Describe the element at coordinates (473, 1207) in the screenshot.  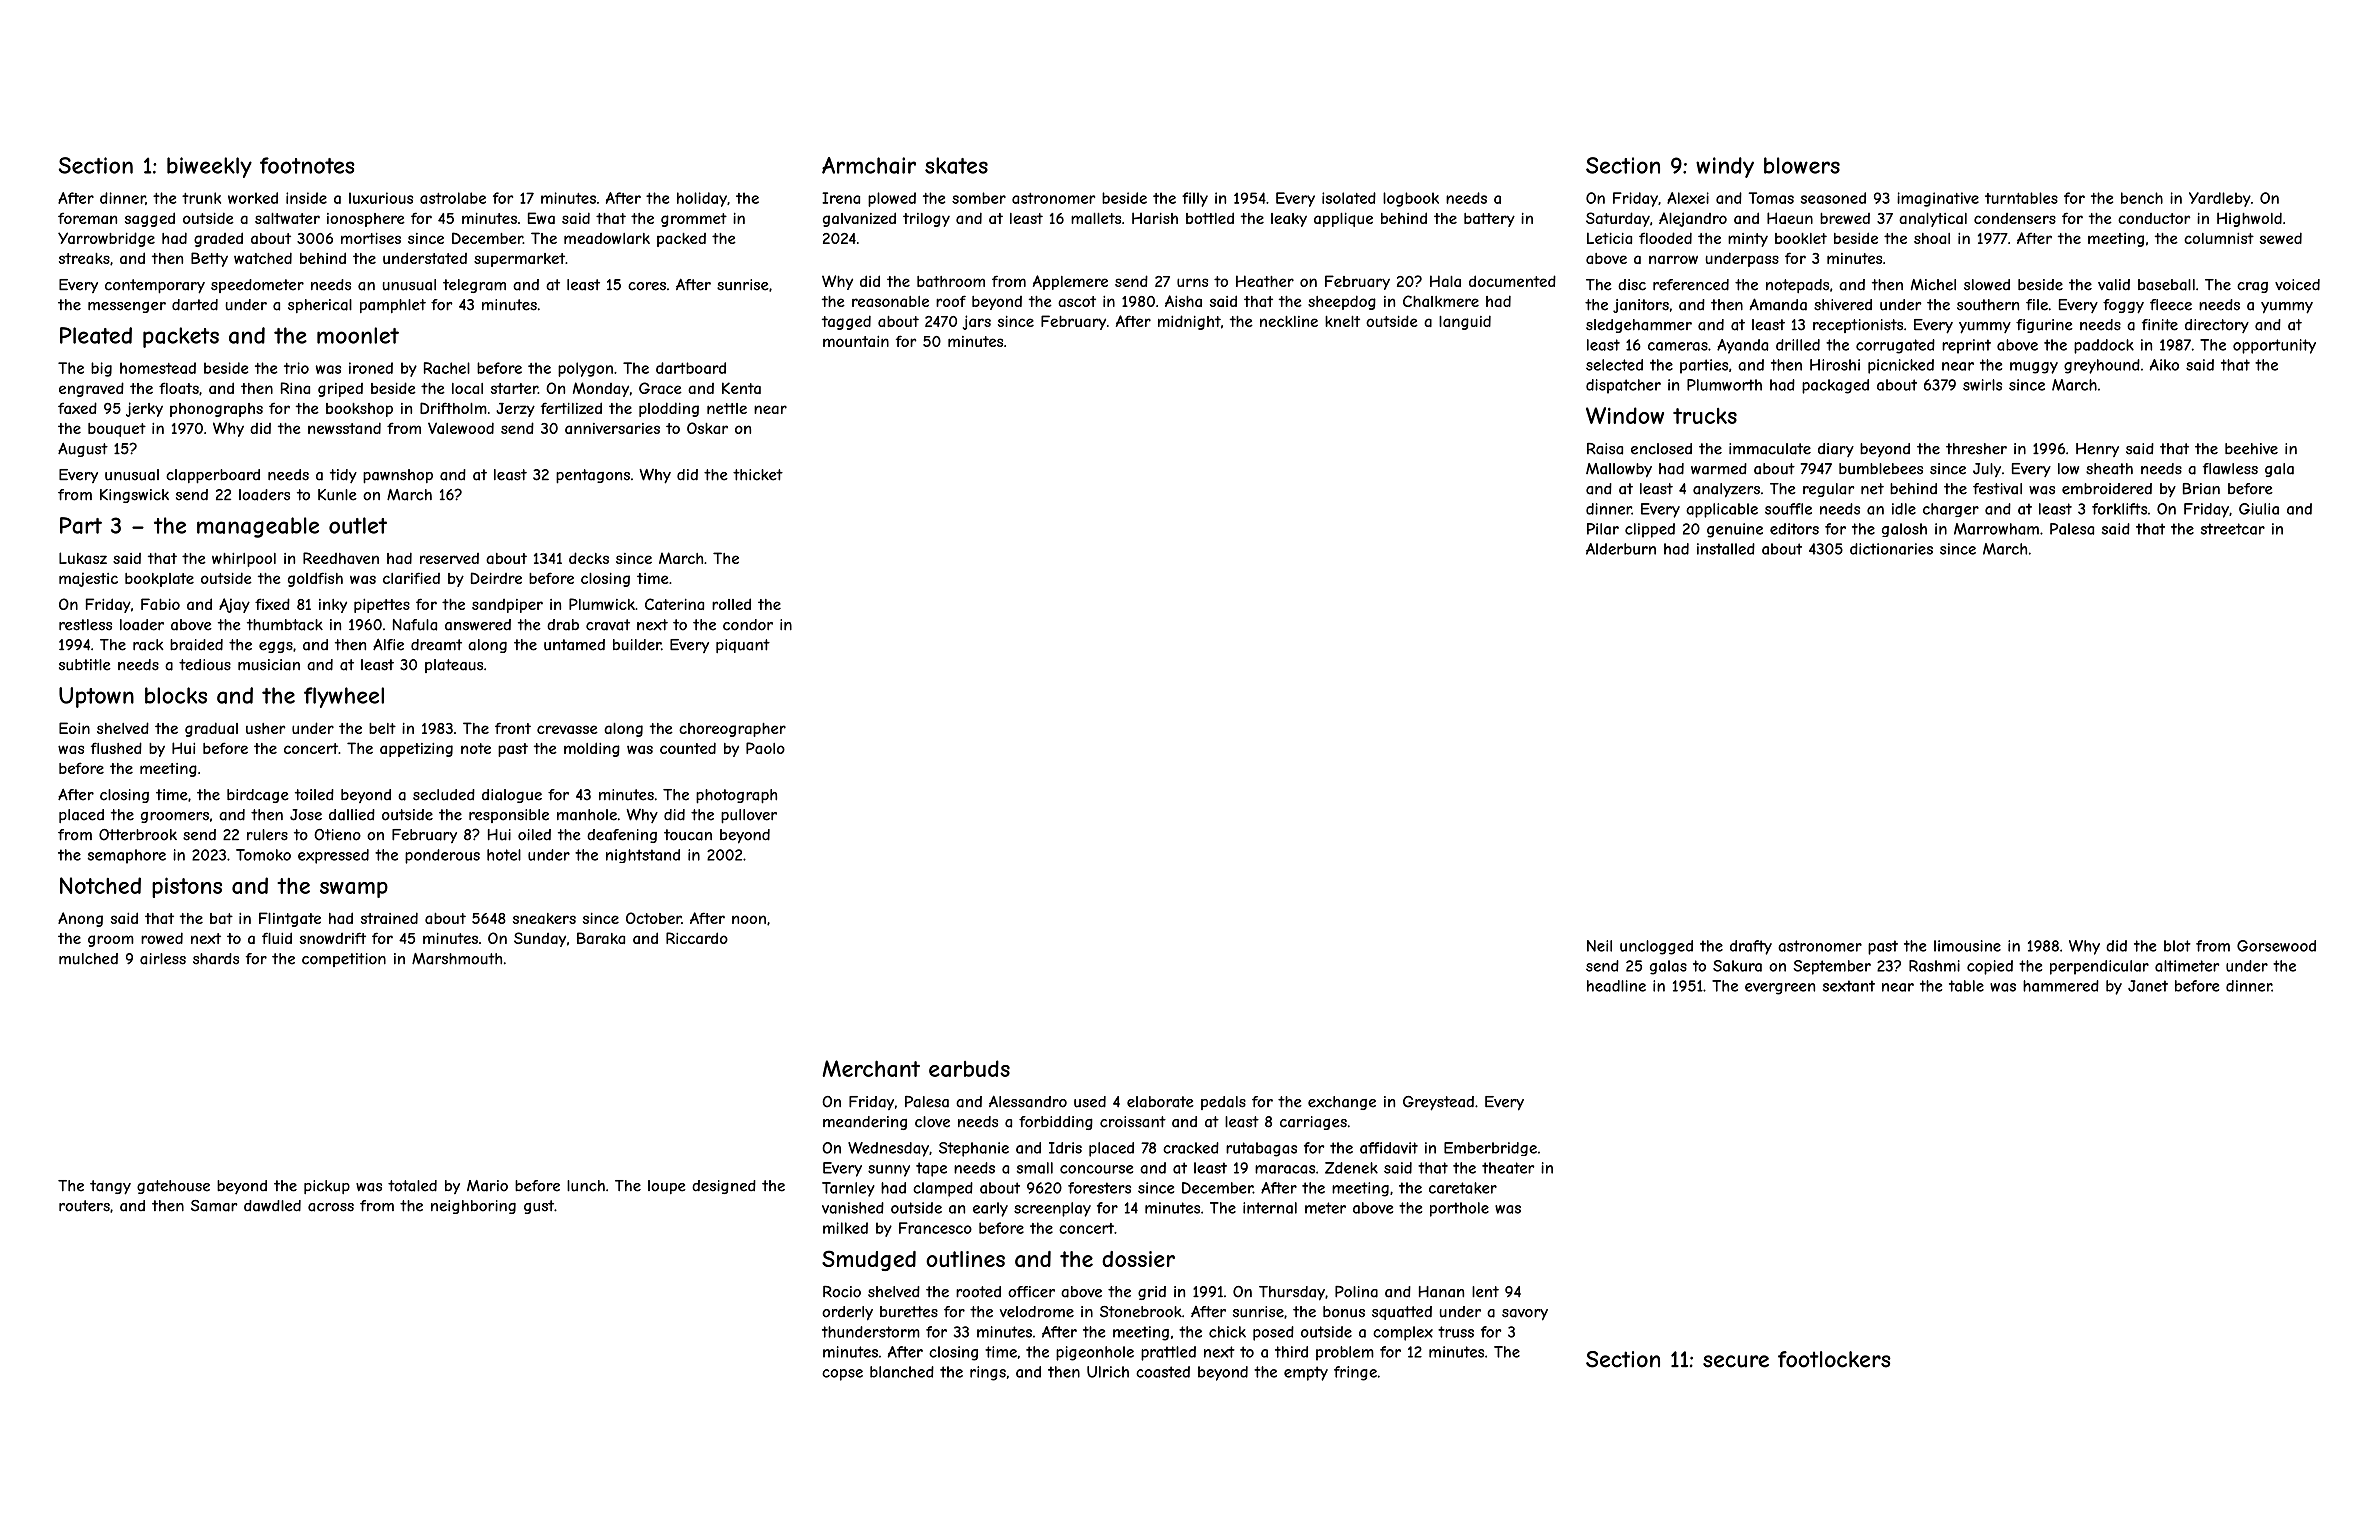
I see `neighboring` at that location.
